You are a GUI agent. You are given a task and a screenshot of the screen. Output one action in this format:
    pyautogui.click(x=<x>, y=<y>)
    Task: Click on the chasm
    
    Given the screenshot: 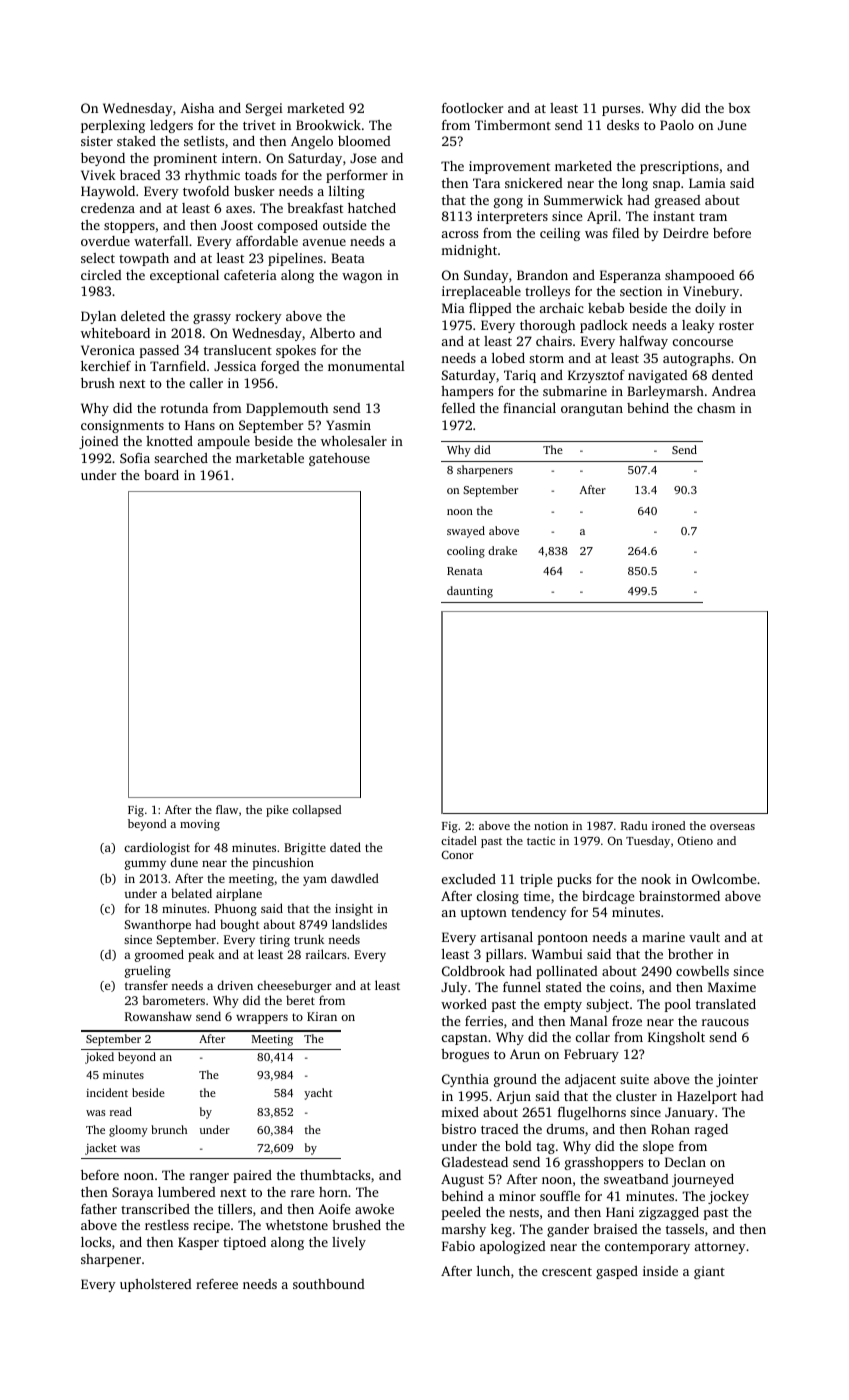 What is the action you would take?
    pyautogui.click(x=716, y=408)
